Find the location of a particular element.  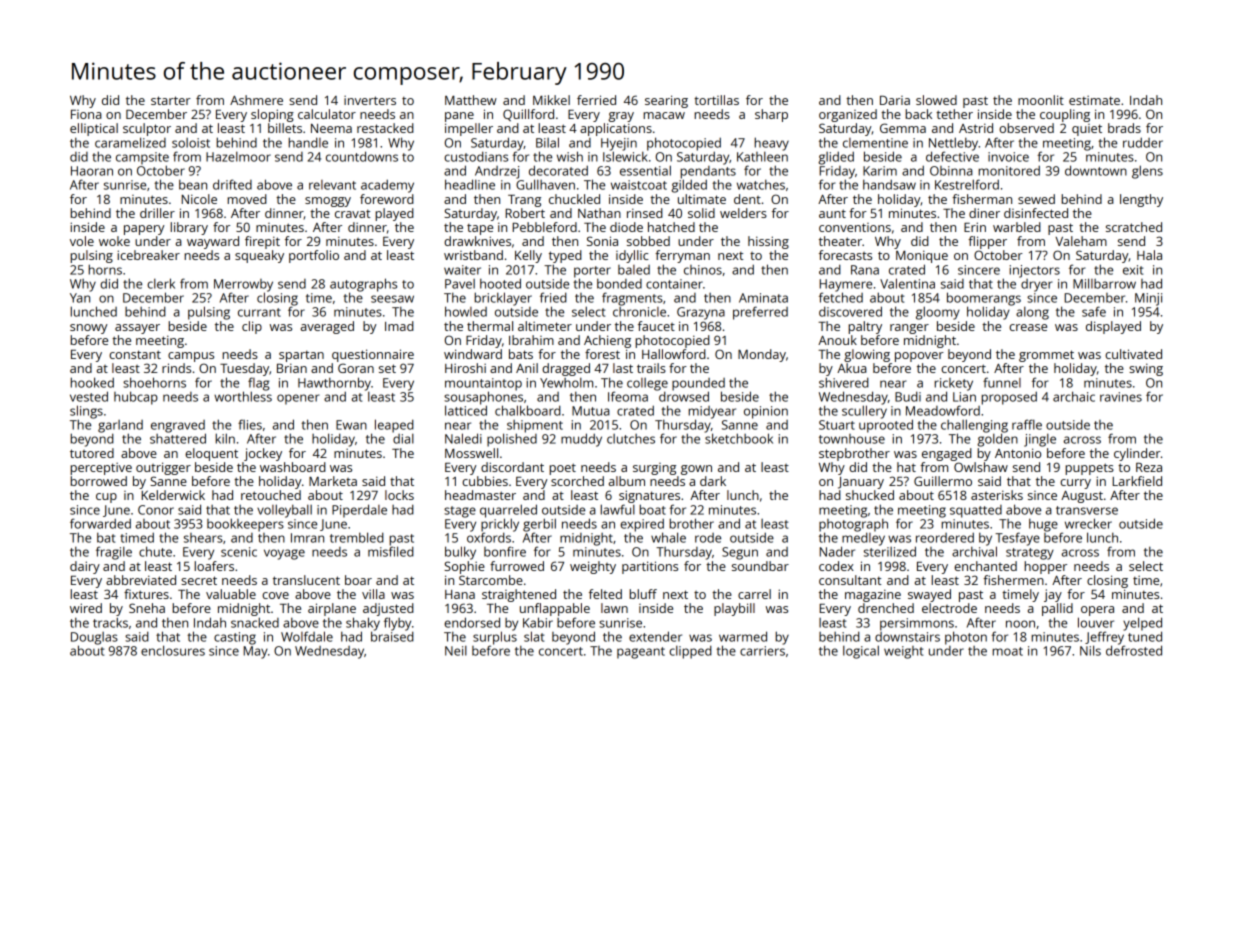

averaged is located at coordinates (327, 327).
